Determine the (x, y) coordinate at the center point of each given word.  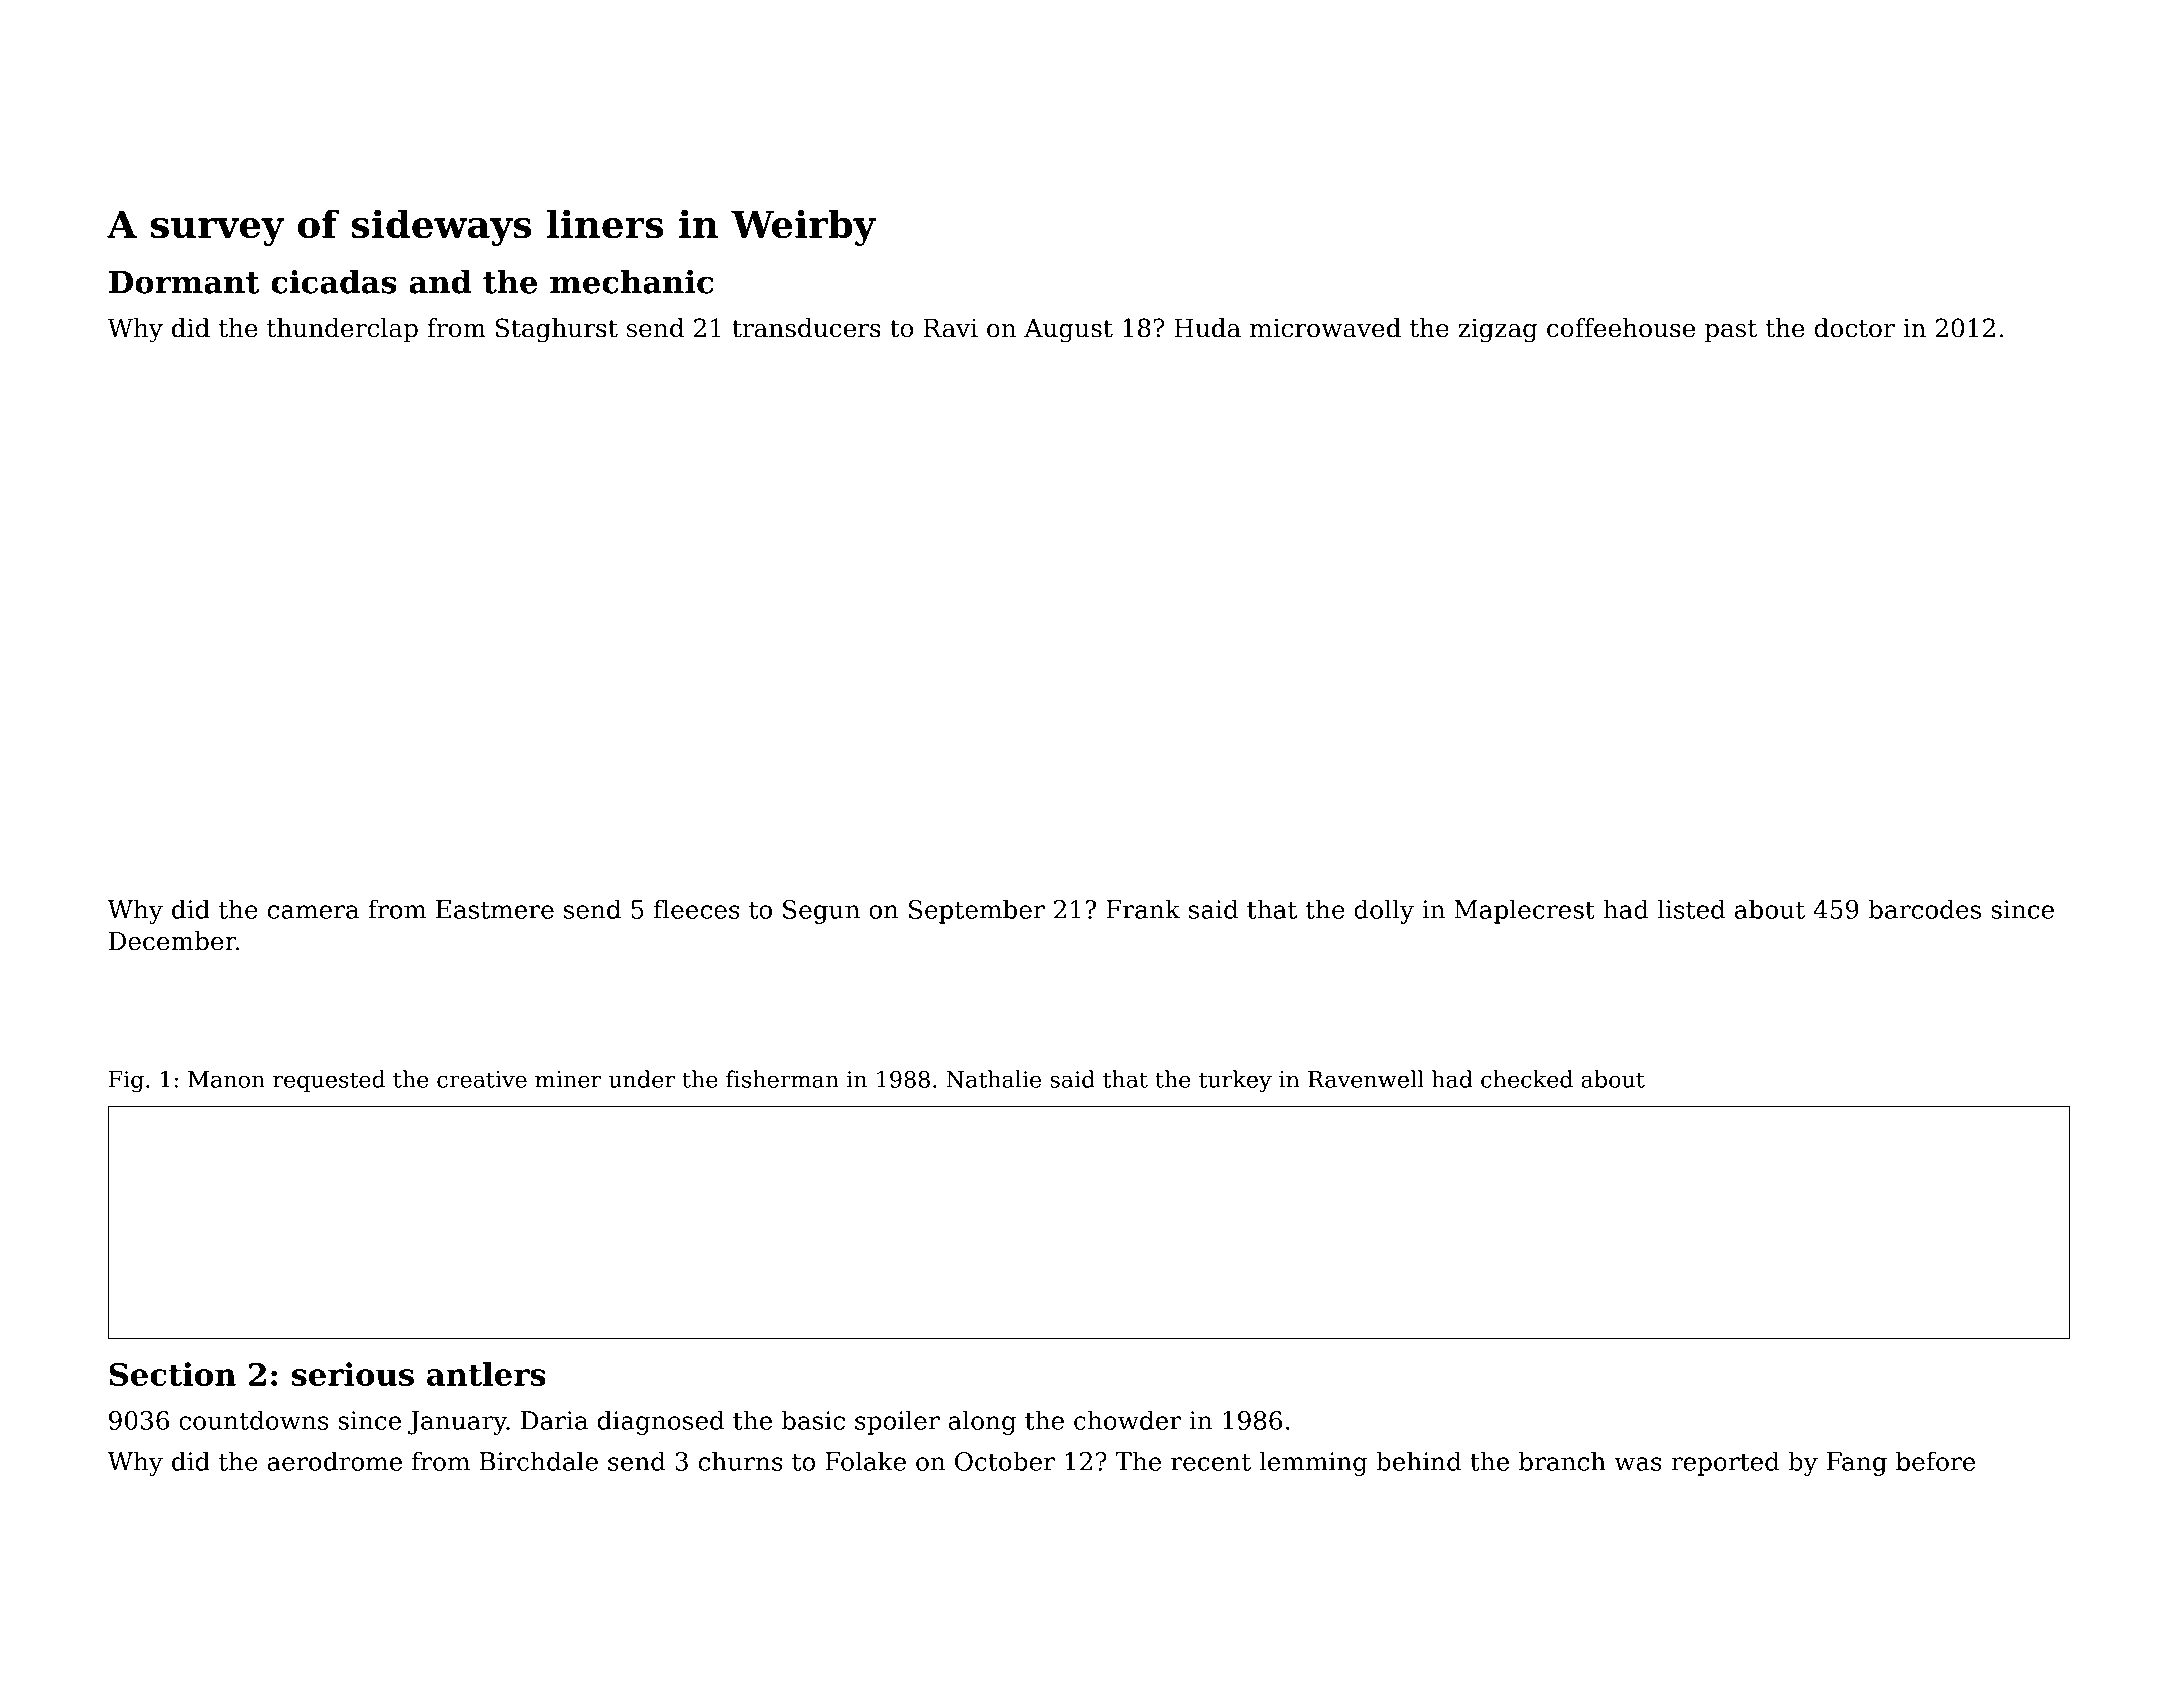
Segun (821, 912)
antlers (486, 1374)
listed (1691, 909)
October (1005, 1461)
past (1731, 331)
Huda (1207, 328)
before (1935, 1461)
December (172, 941)
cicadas (334, 282)
